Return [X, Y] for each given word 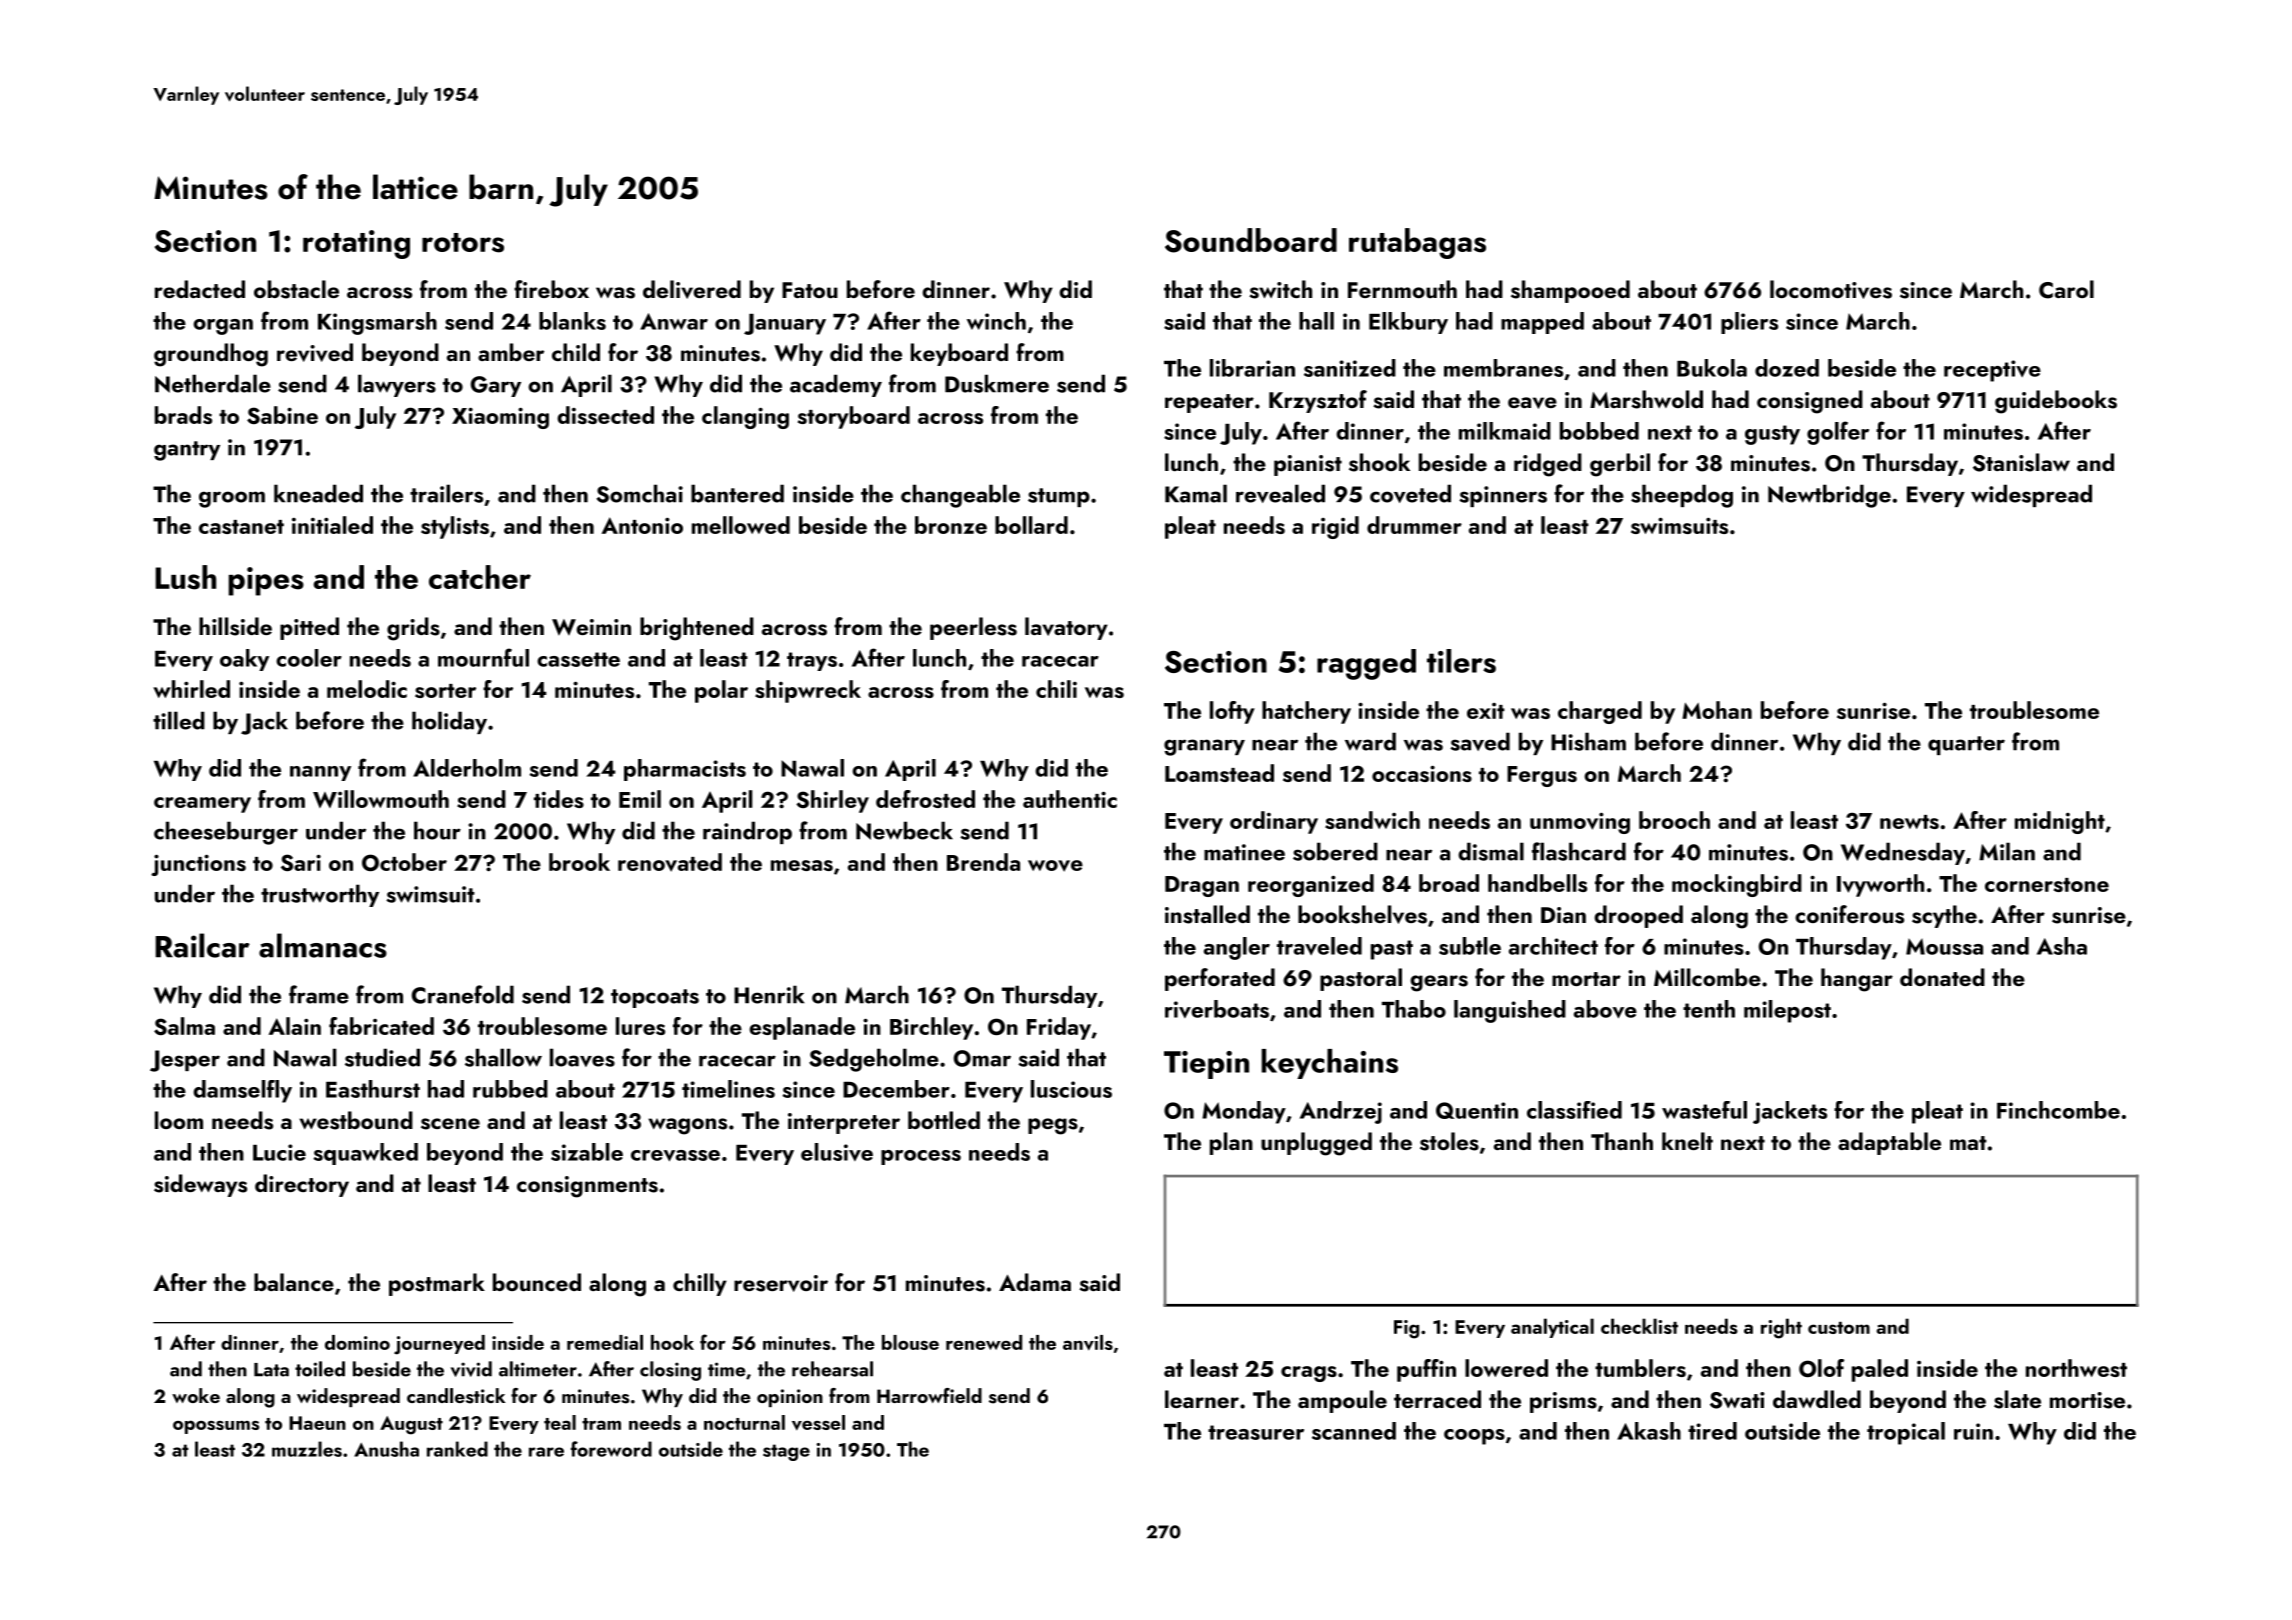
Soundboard [1251, 240]
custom [1839, 1328]
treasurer [1256, 1432]
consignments [587, 1187]
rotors [463, 243]
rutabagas [1417, 243]
